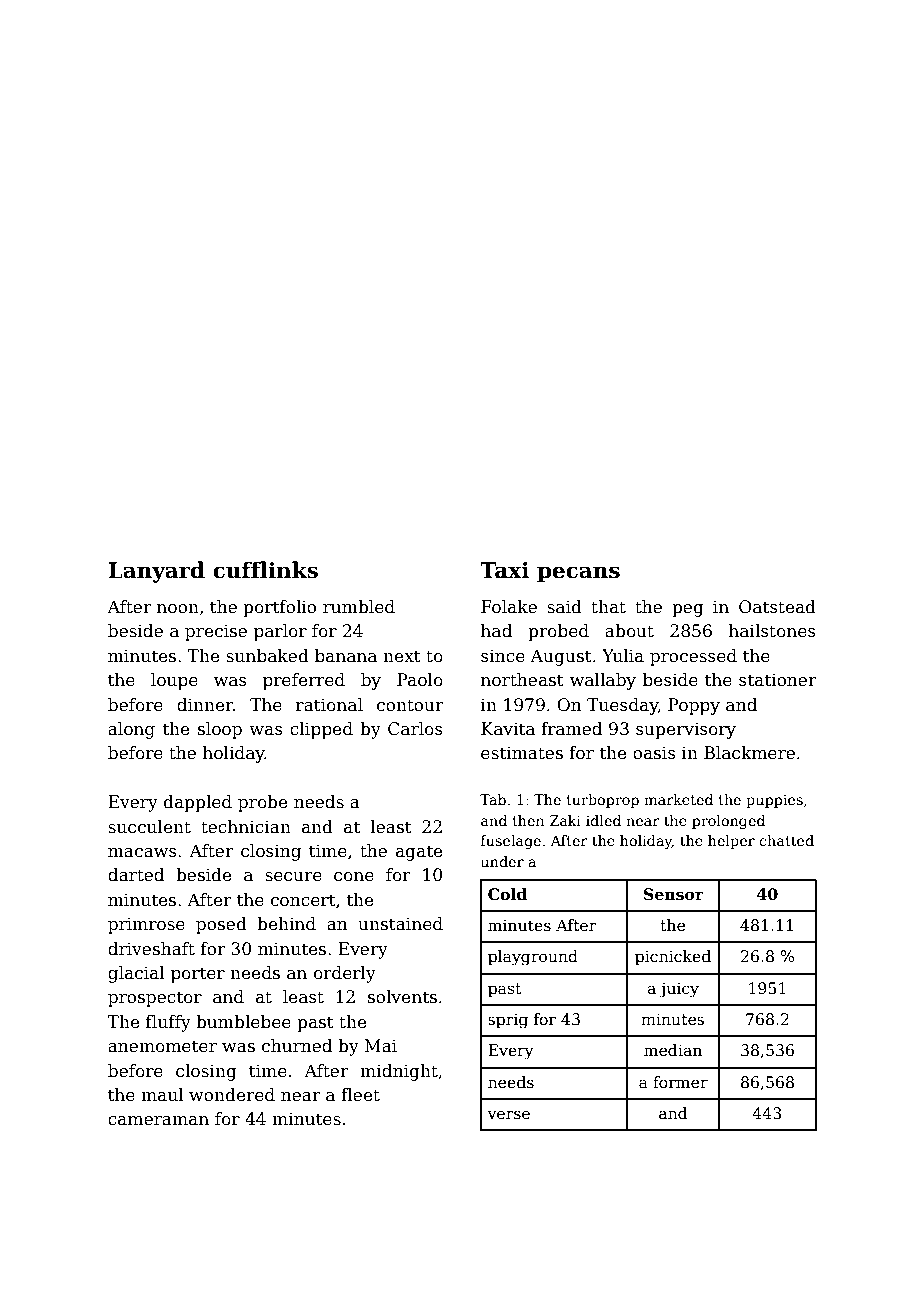  Describe the element at coordinates (410, 705) in the page. I see `contour` at that location.
